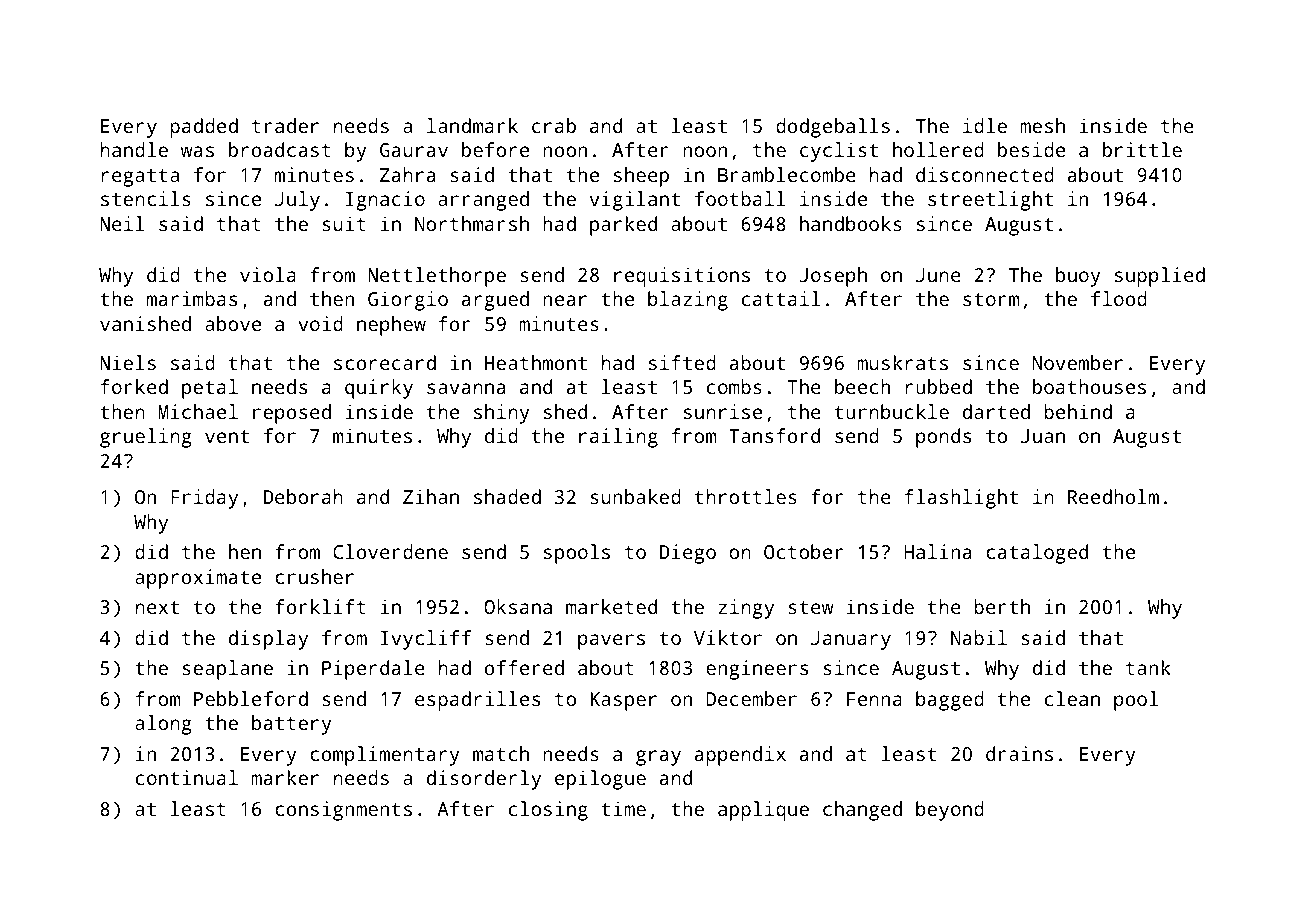 The height and width of the page is (924, 1308). What do you see at coordinates (1119, 298) in the page?
I see `flood` at bounding box center [1119, 298].
